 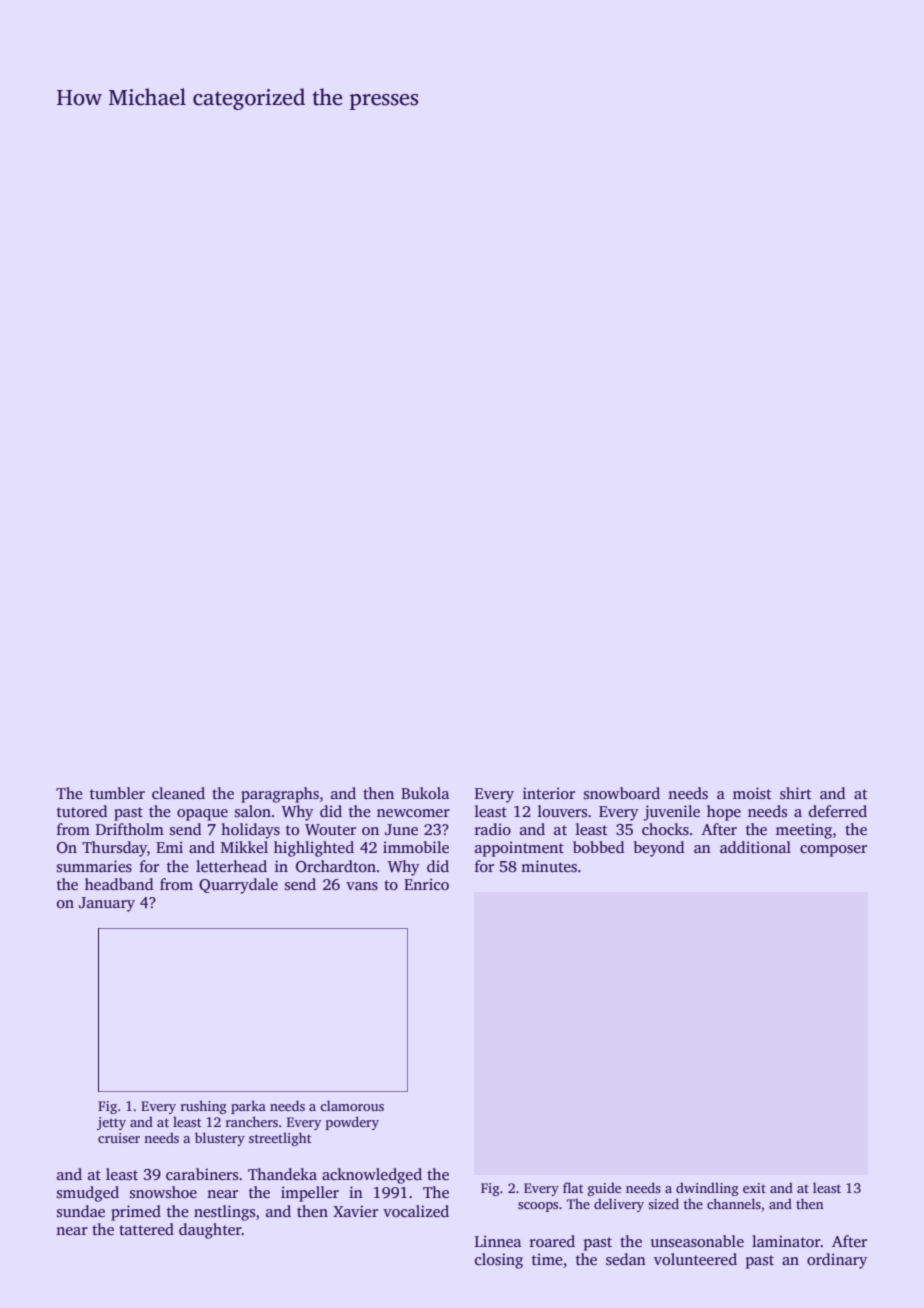 I want to click on streetlight, so click(x=280, y=1139).
